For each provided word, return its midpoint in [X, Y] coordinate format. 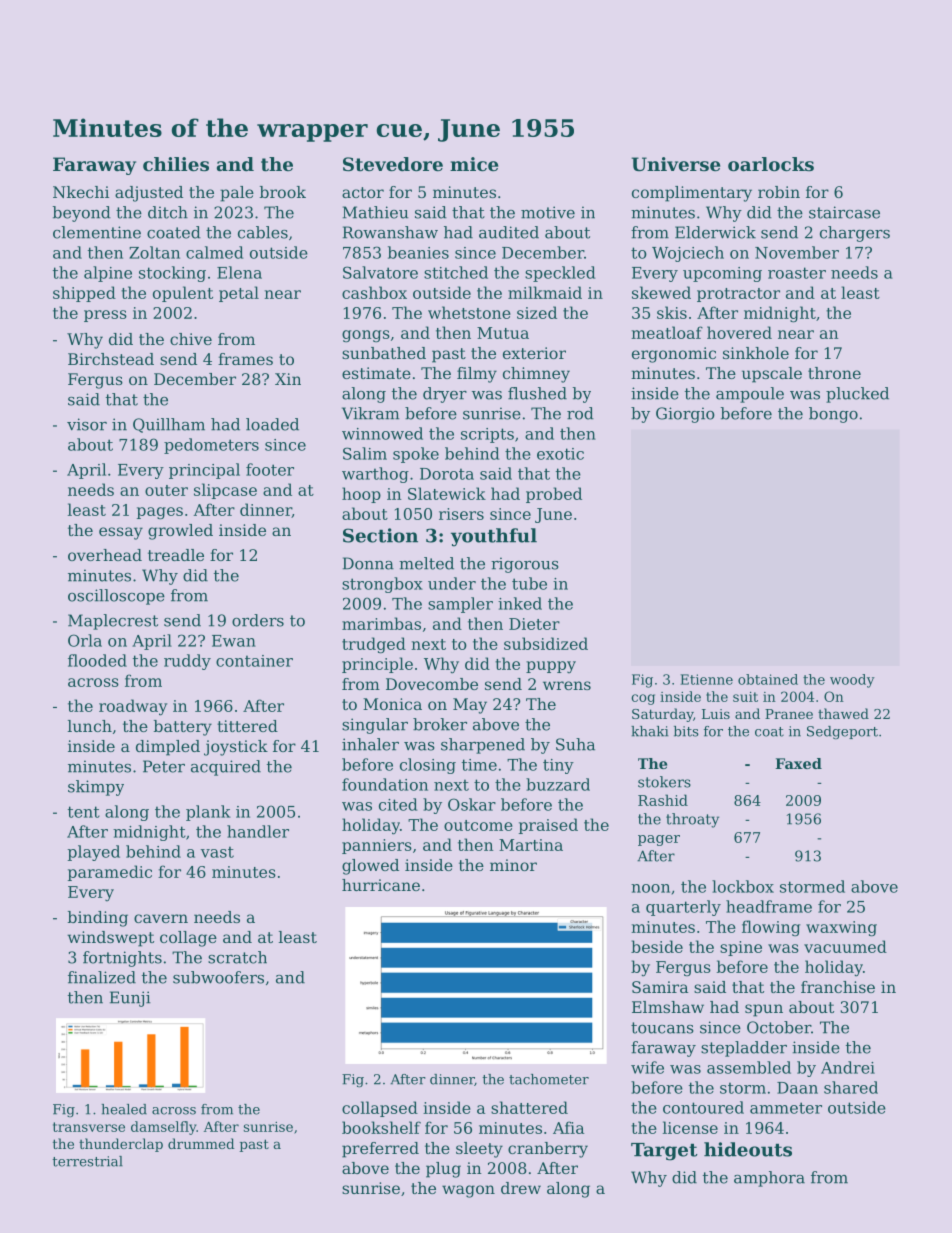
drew [521, 1188]
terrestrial [87, 1161]
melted [426, 563]
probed [554, 495]
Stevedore [393, 164]
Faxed [798, 763]
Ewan [234, 641]
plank [208, 813]
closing [428, 766]
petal [239, 294]
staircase [844, 212]
